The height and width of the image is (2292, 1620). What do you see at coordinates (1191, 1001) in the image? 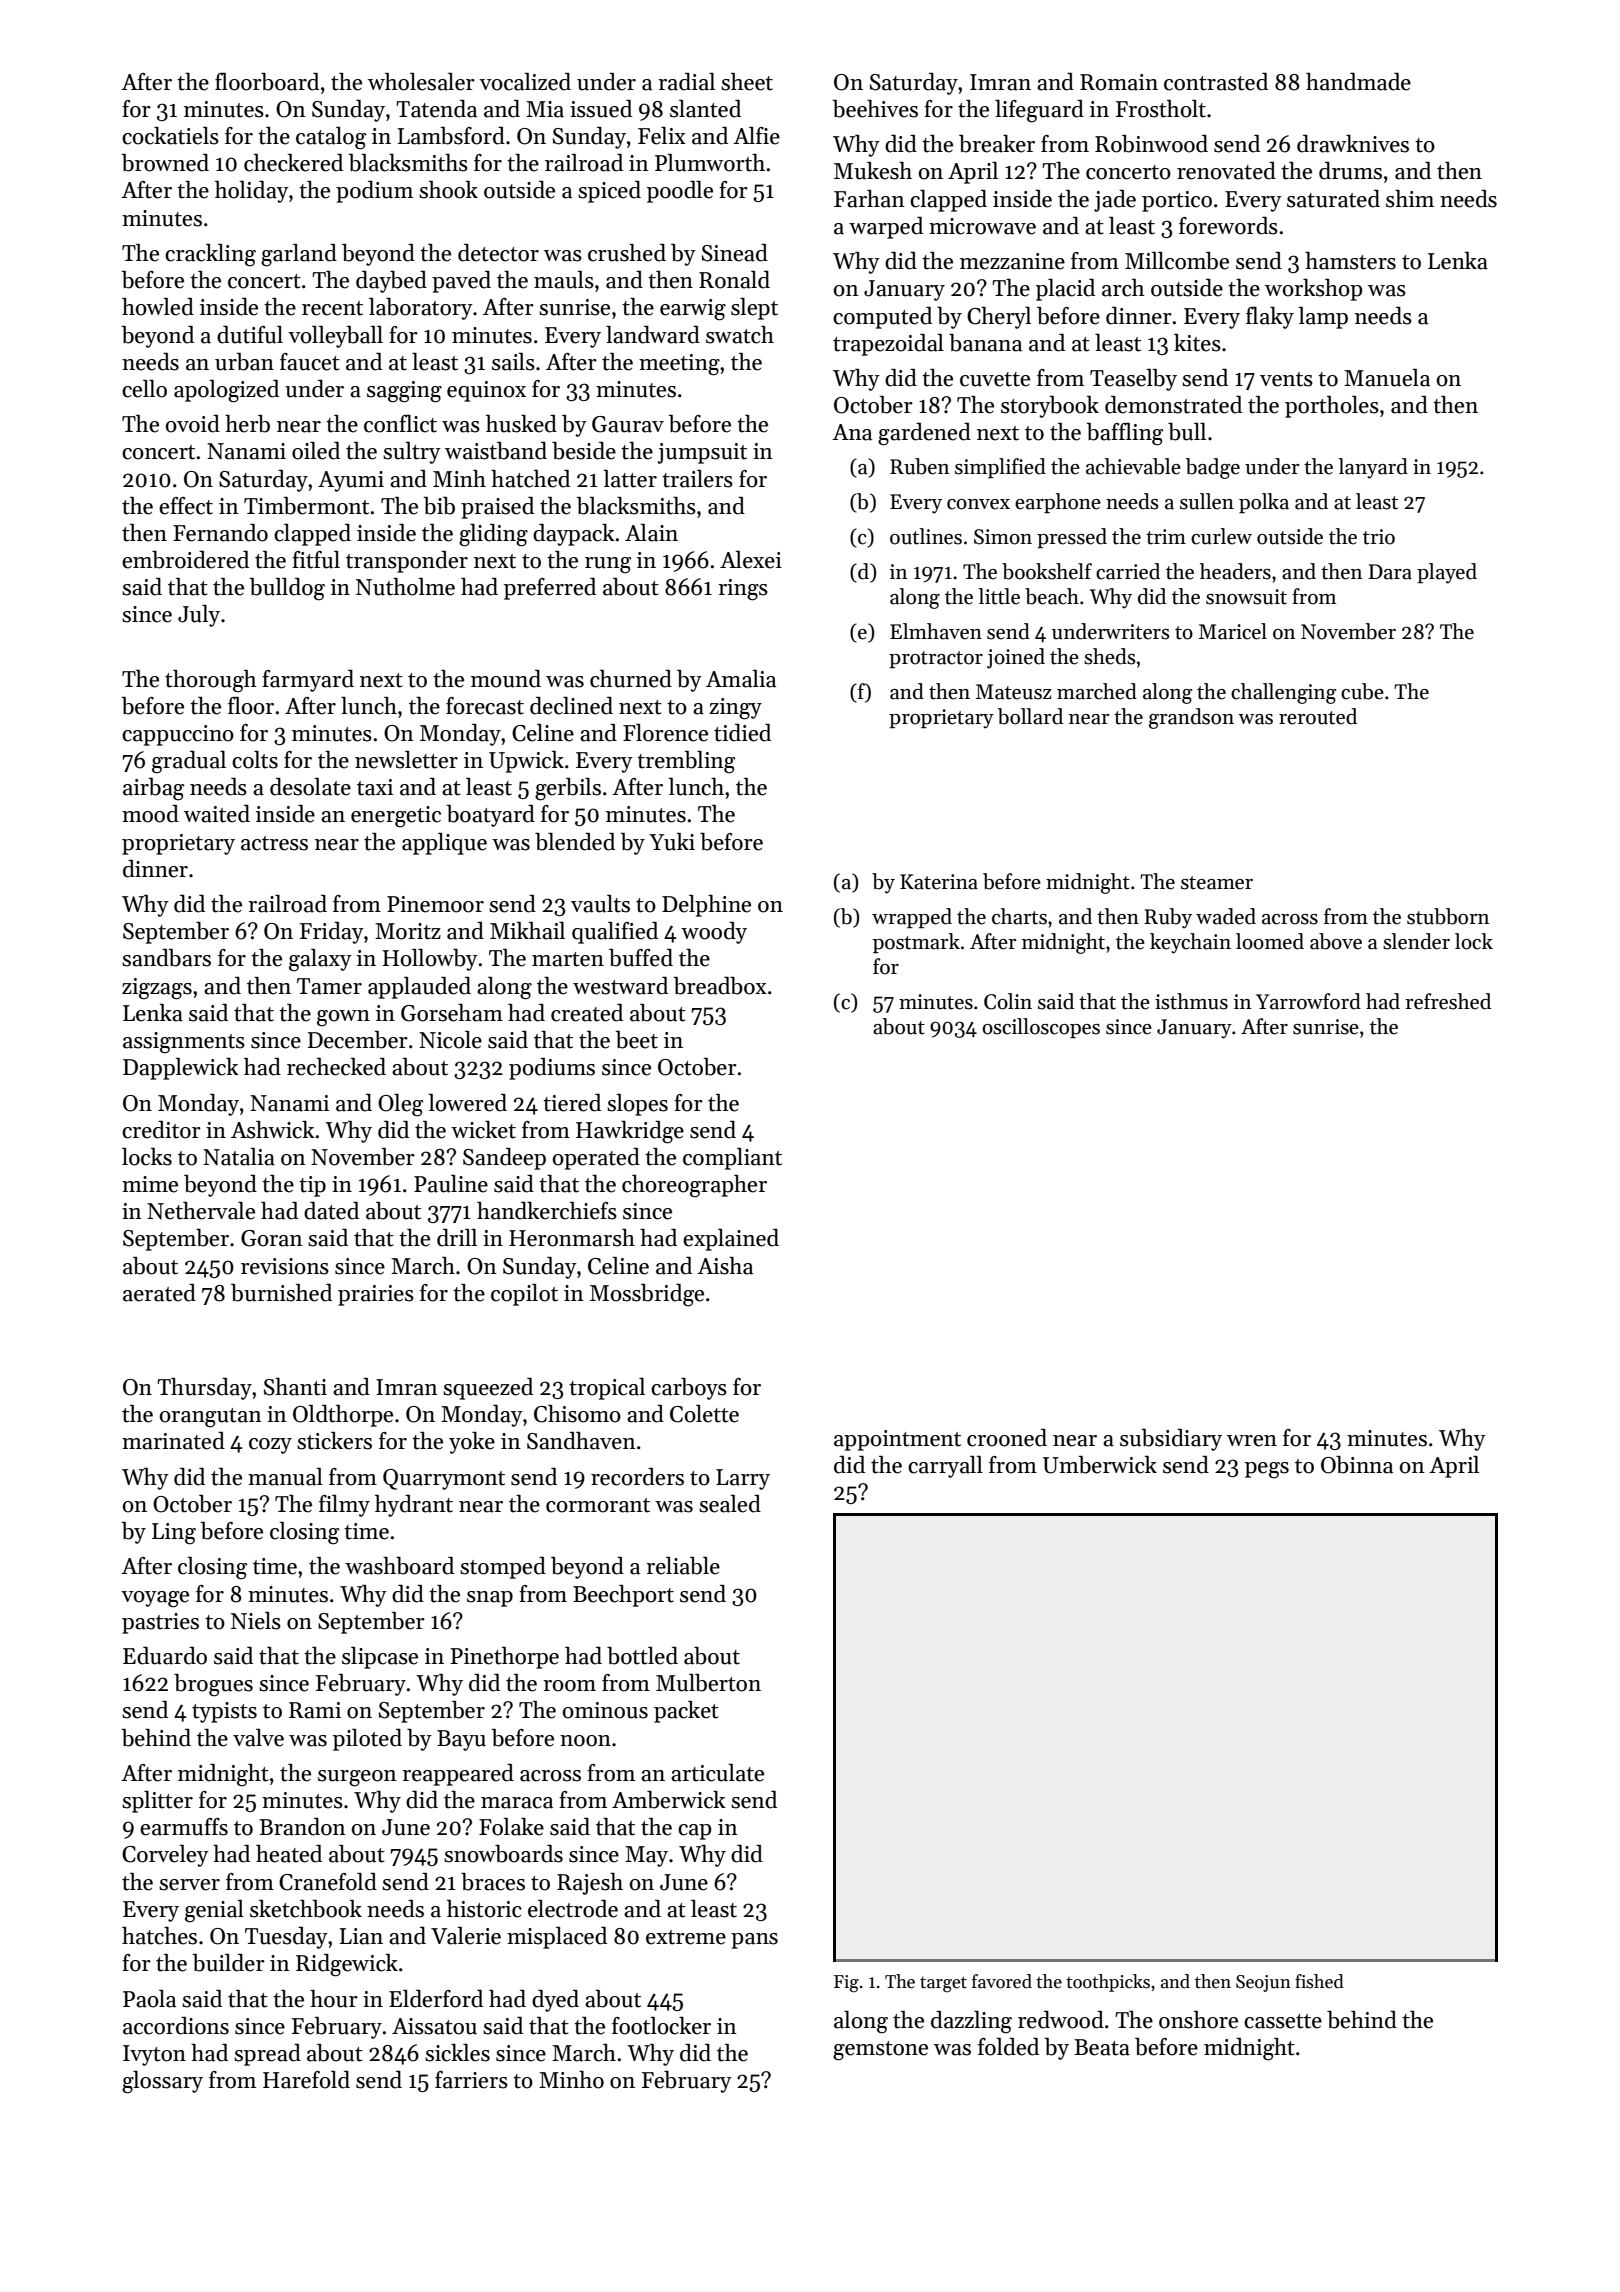
I see `isthmus` at bounding box center [1191, 1001].
